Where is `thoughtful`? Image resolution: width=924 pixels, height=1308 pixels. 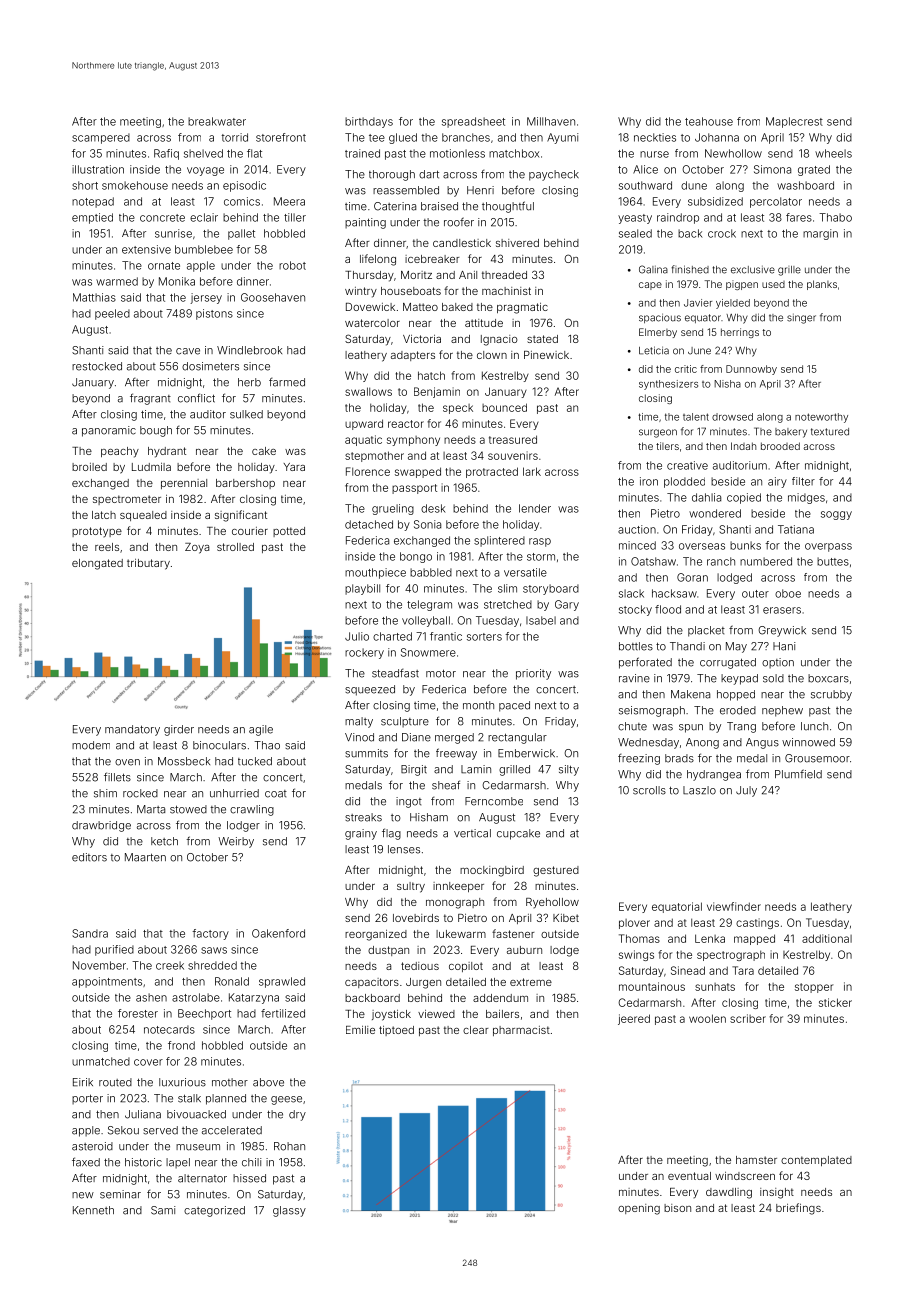 thoughtful is located at coordinates (508, 207).
